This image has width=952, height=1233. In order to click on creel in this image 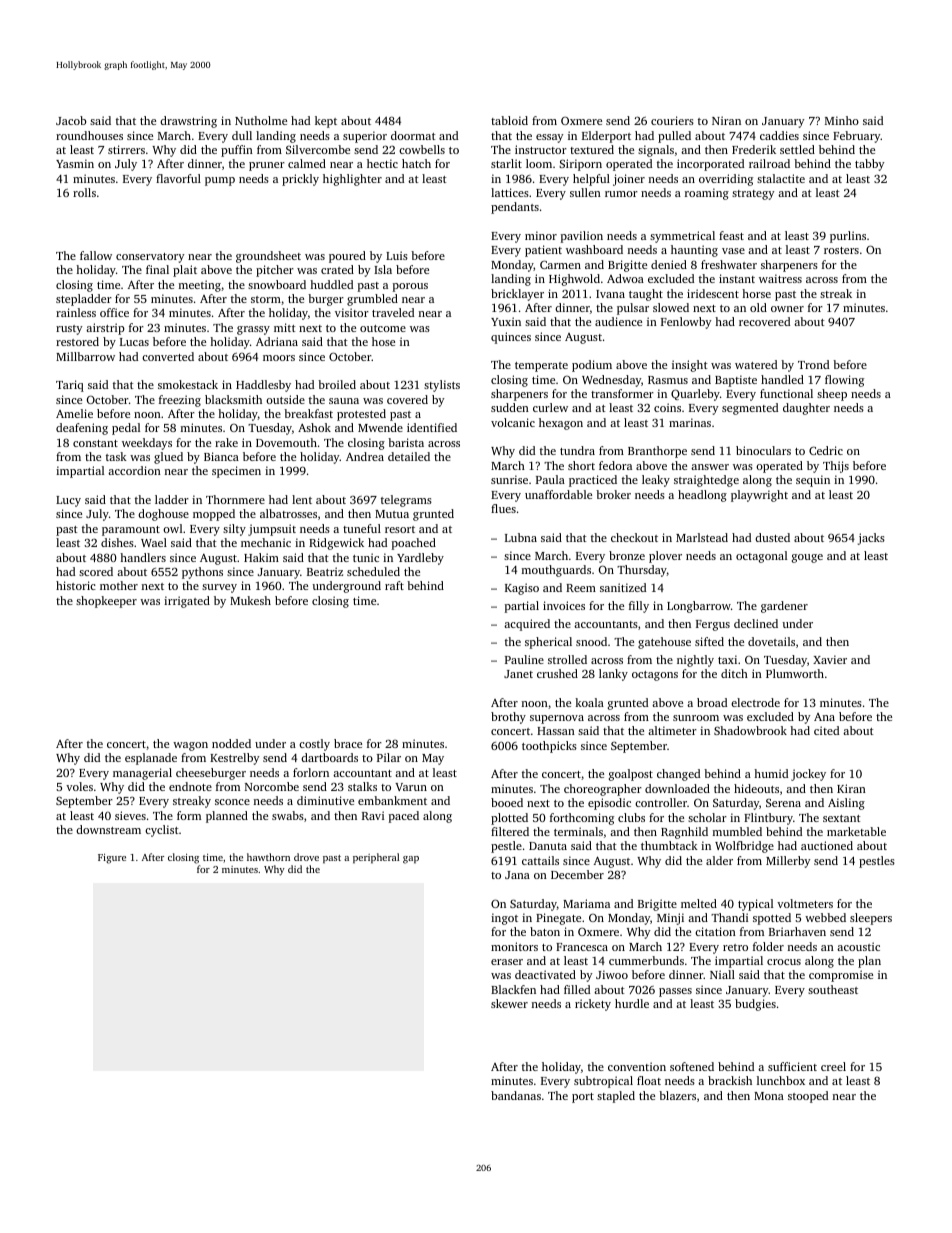, I will do `click(833, 1066)`.
